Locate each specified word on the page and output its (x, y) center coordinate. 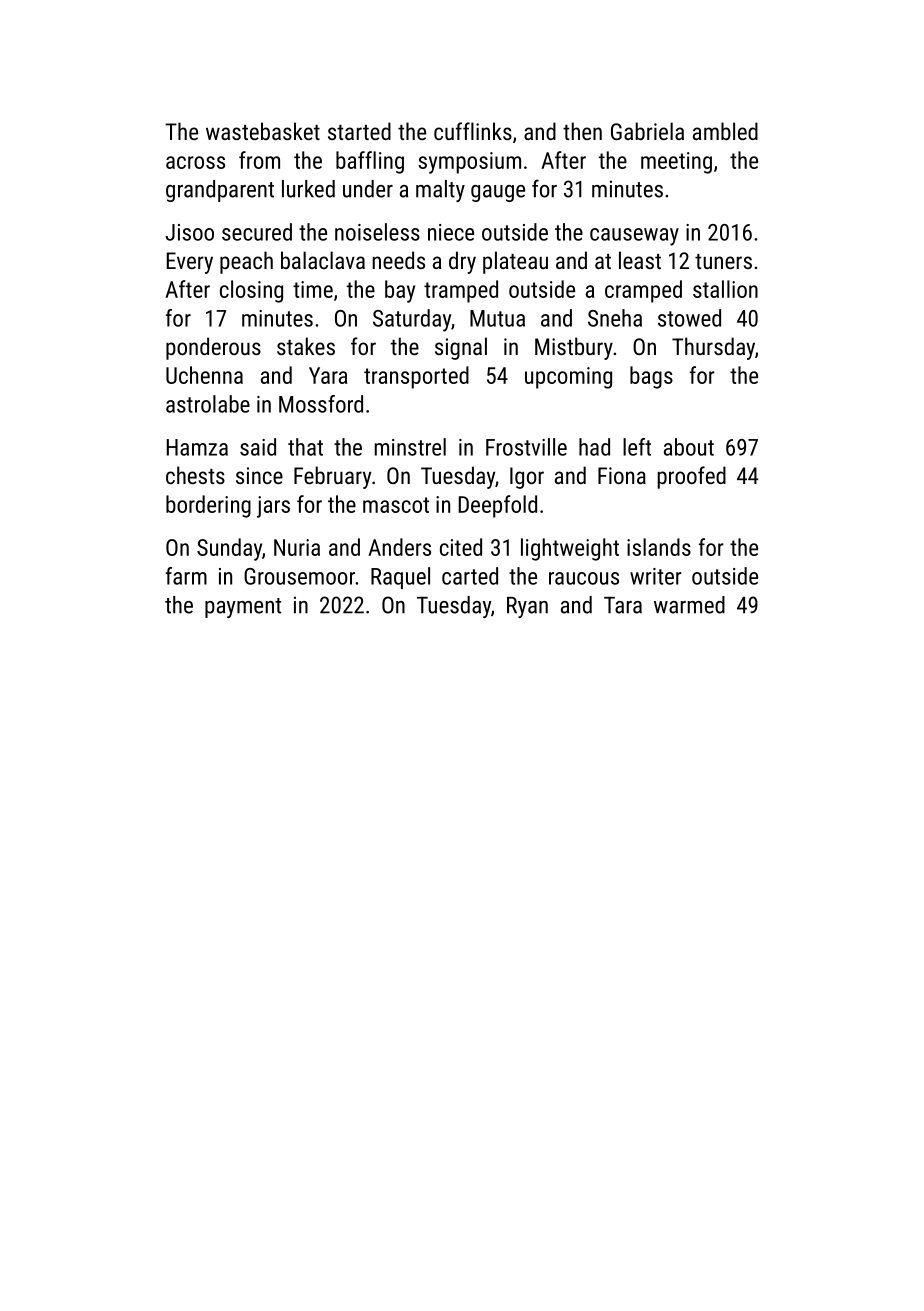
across (195, 162)
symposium (469, 163)
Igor (527, 478)
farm (186, 576)
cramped (643, 291)
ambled (725, 131)
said (258, 447)
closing (251, 291)
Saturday (412, 320)
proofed (691, 477)
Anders (399, 547)
